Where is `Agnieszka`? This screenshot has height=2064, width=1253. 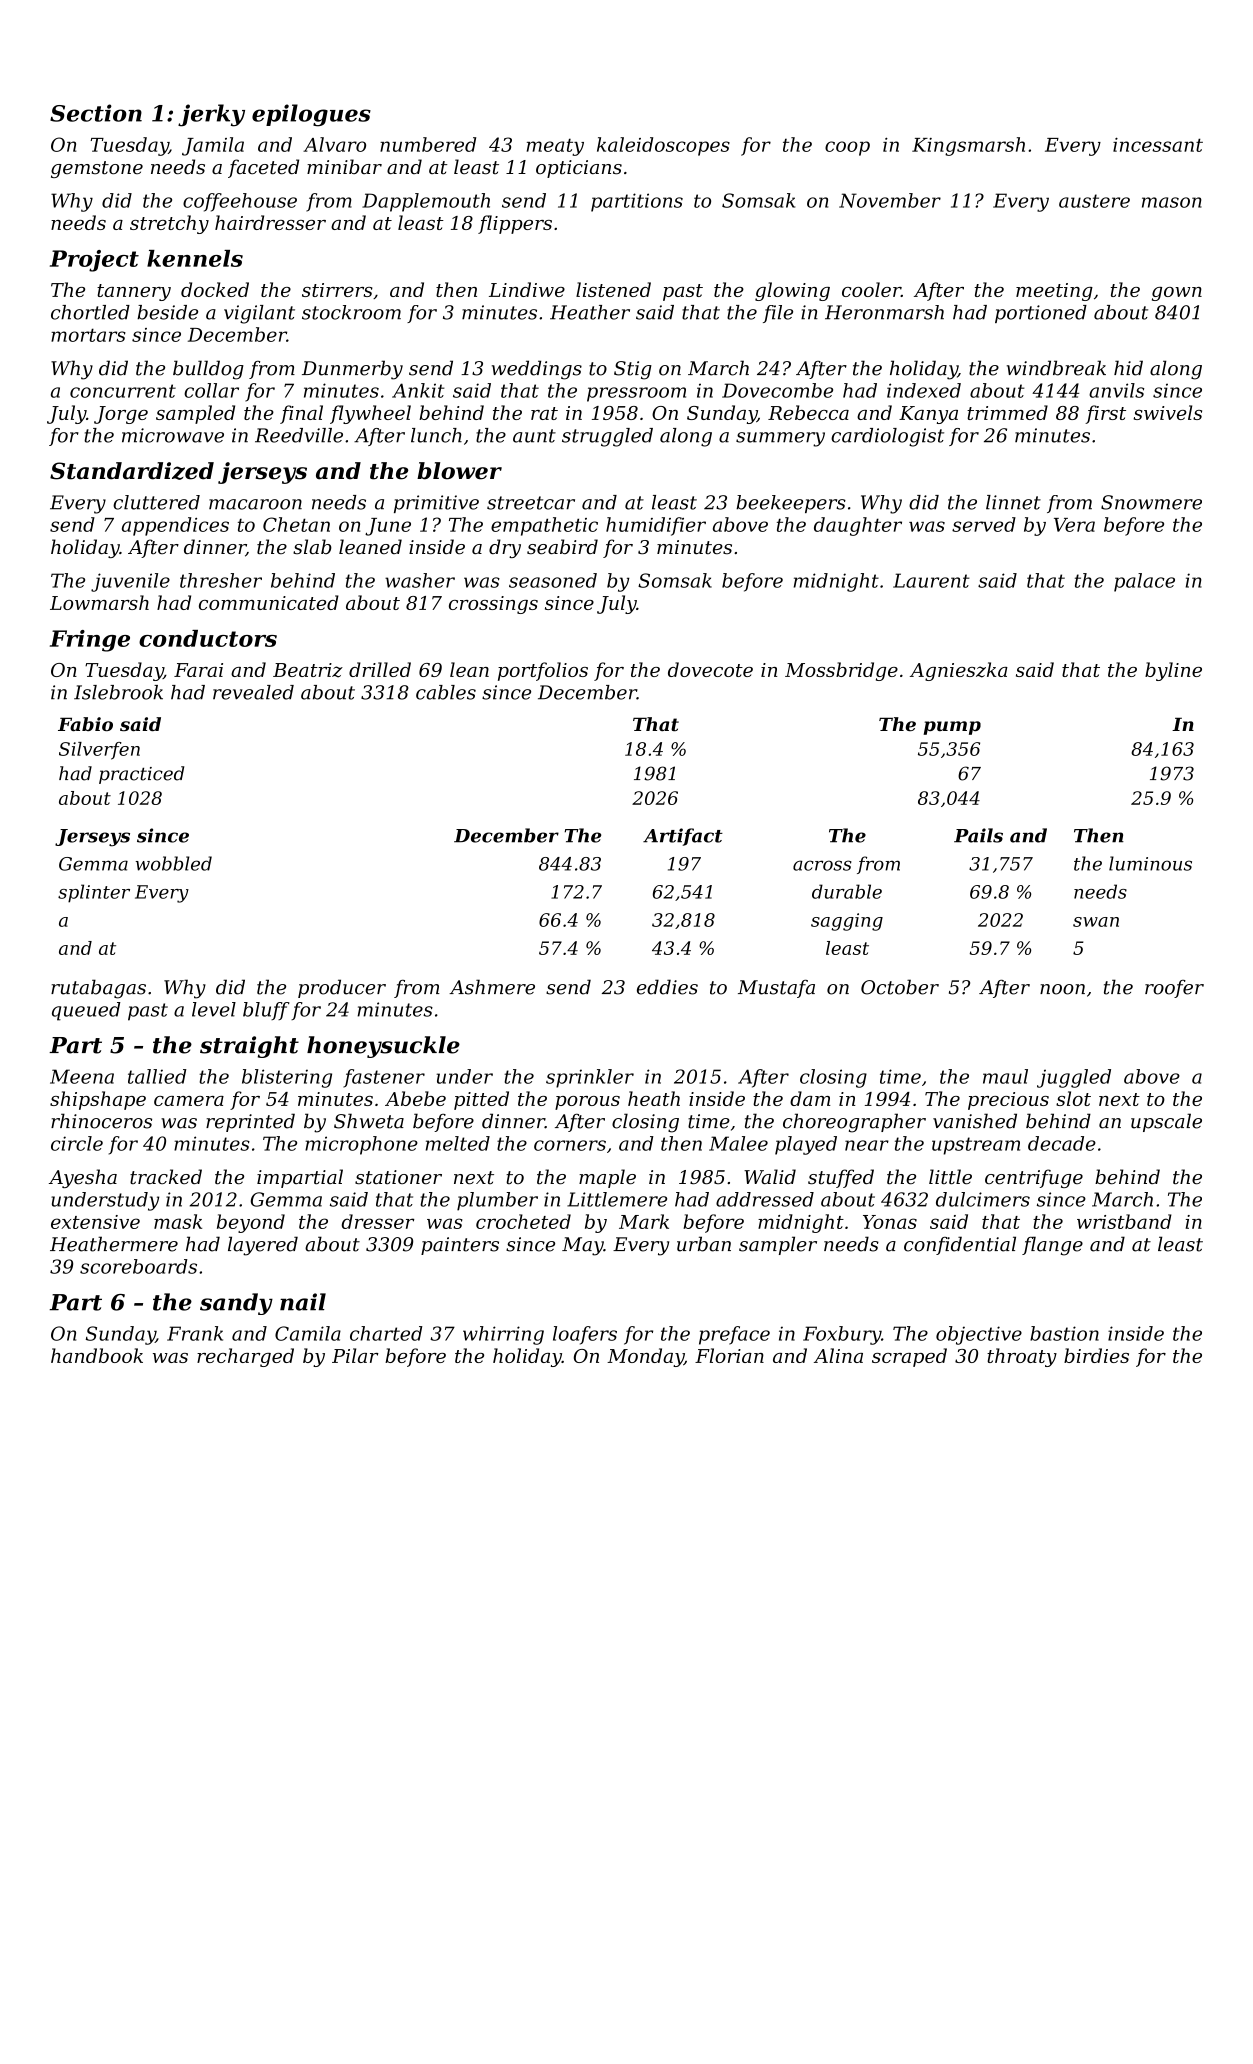
Agnieszka is located at coordinates (959, 671).
